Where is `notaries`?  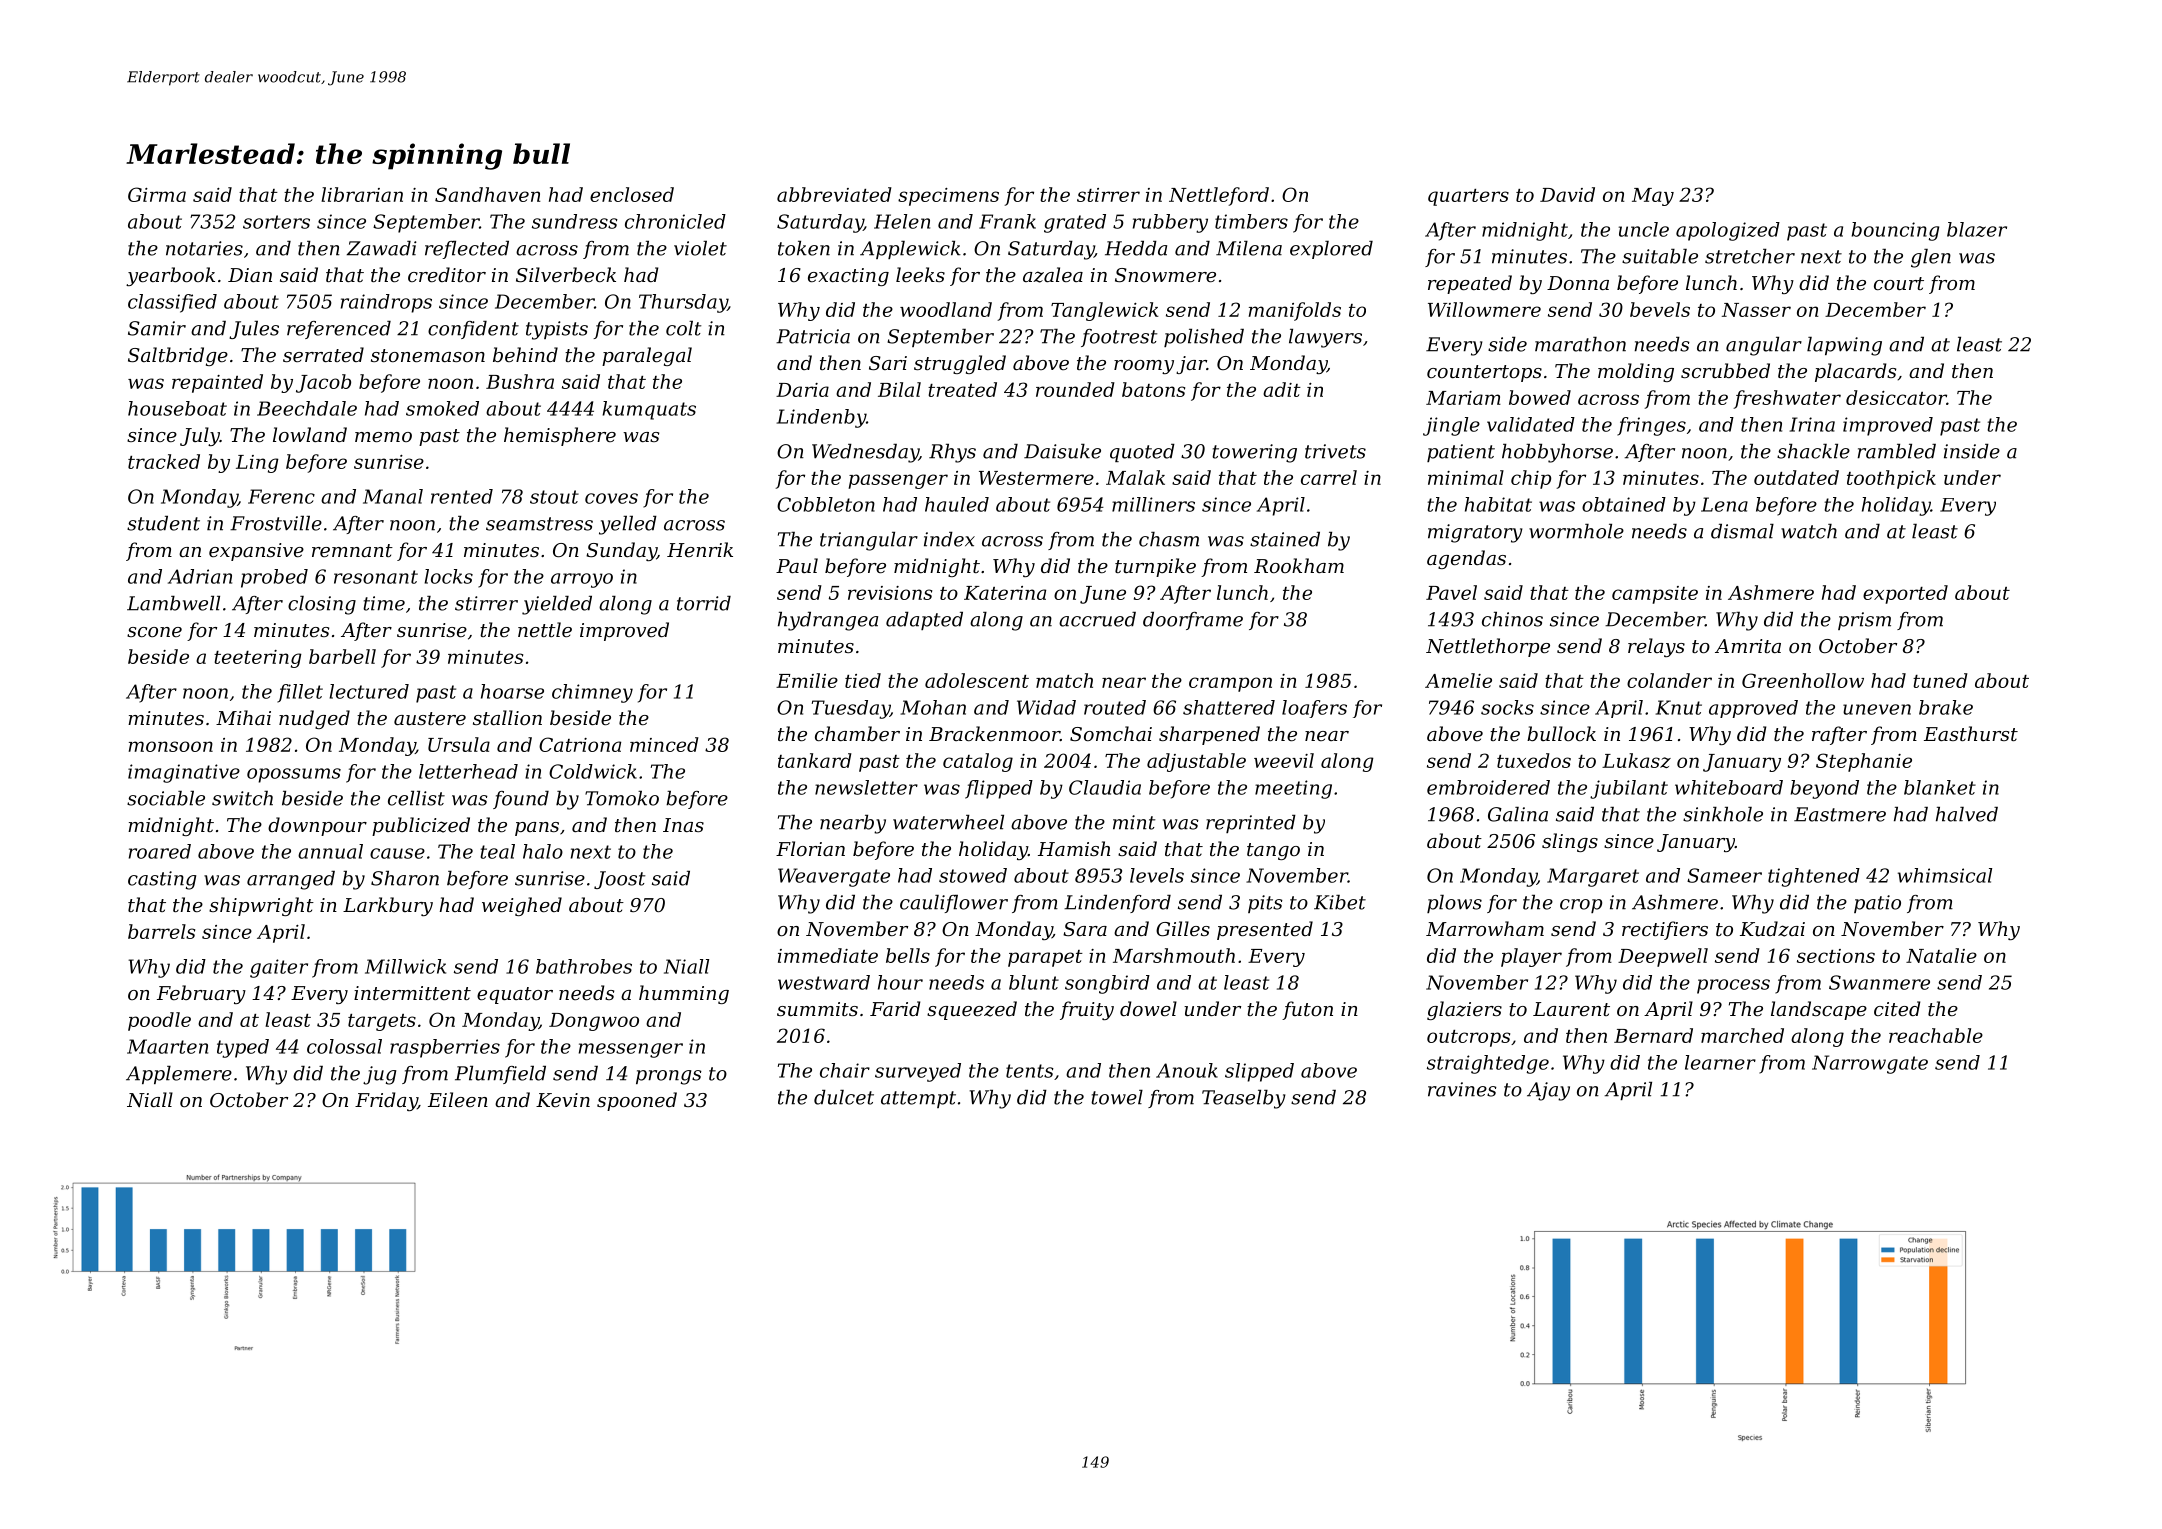
notaries is located at coordinates (204, 248).
